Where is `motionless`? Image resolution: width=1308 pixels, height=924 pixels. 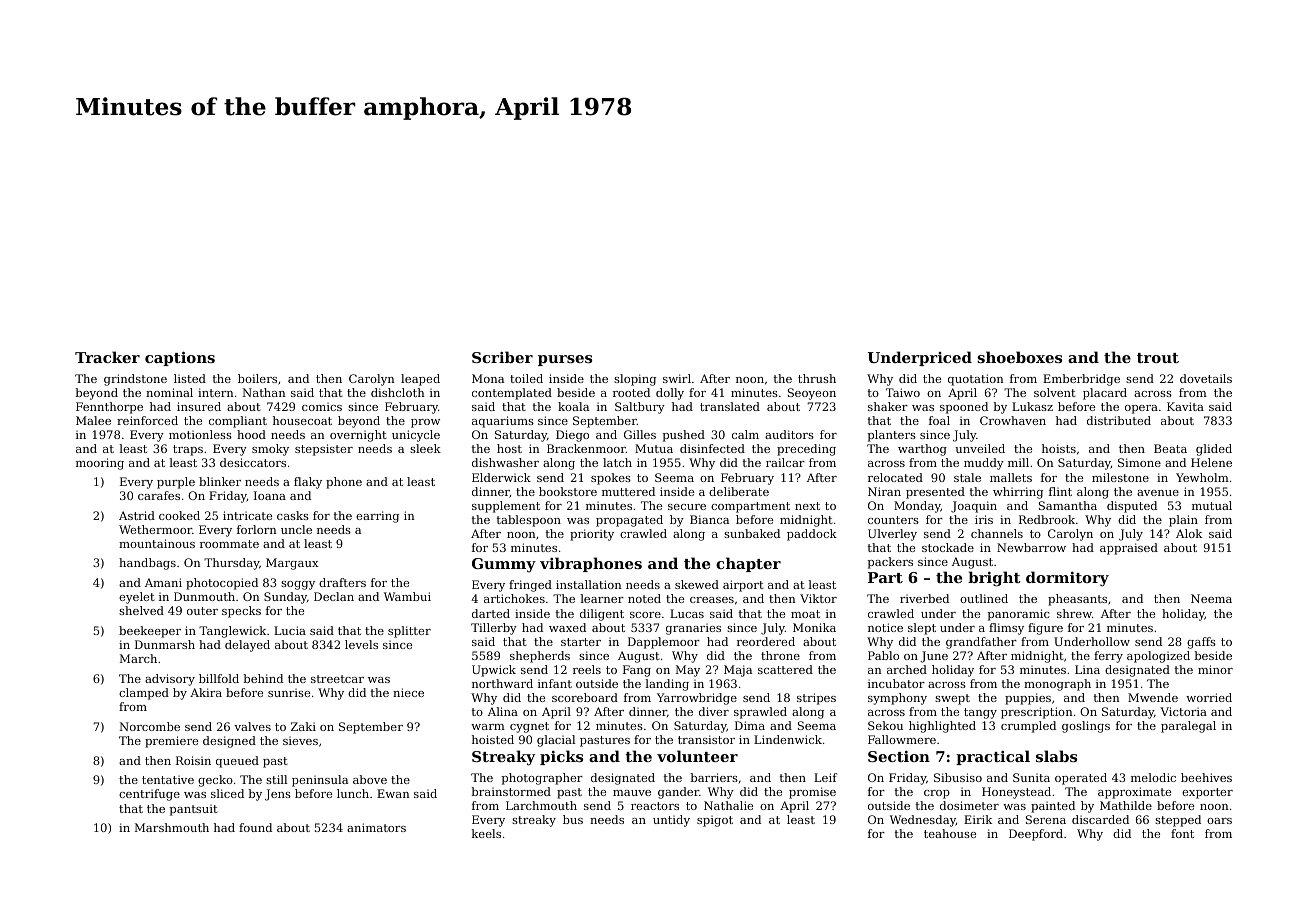
motionless is located at coordinates (200, 434).
